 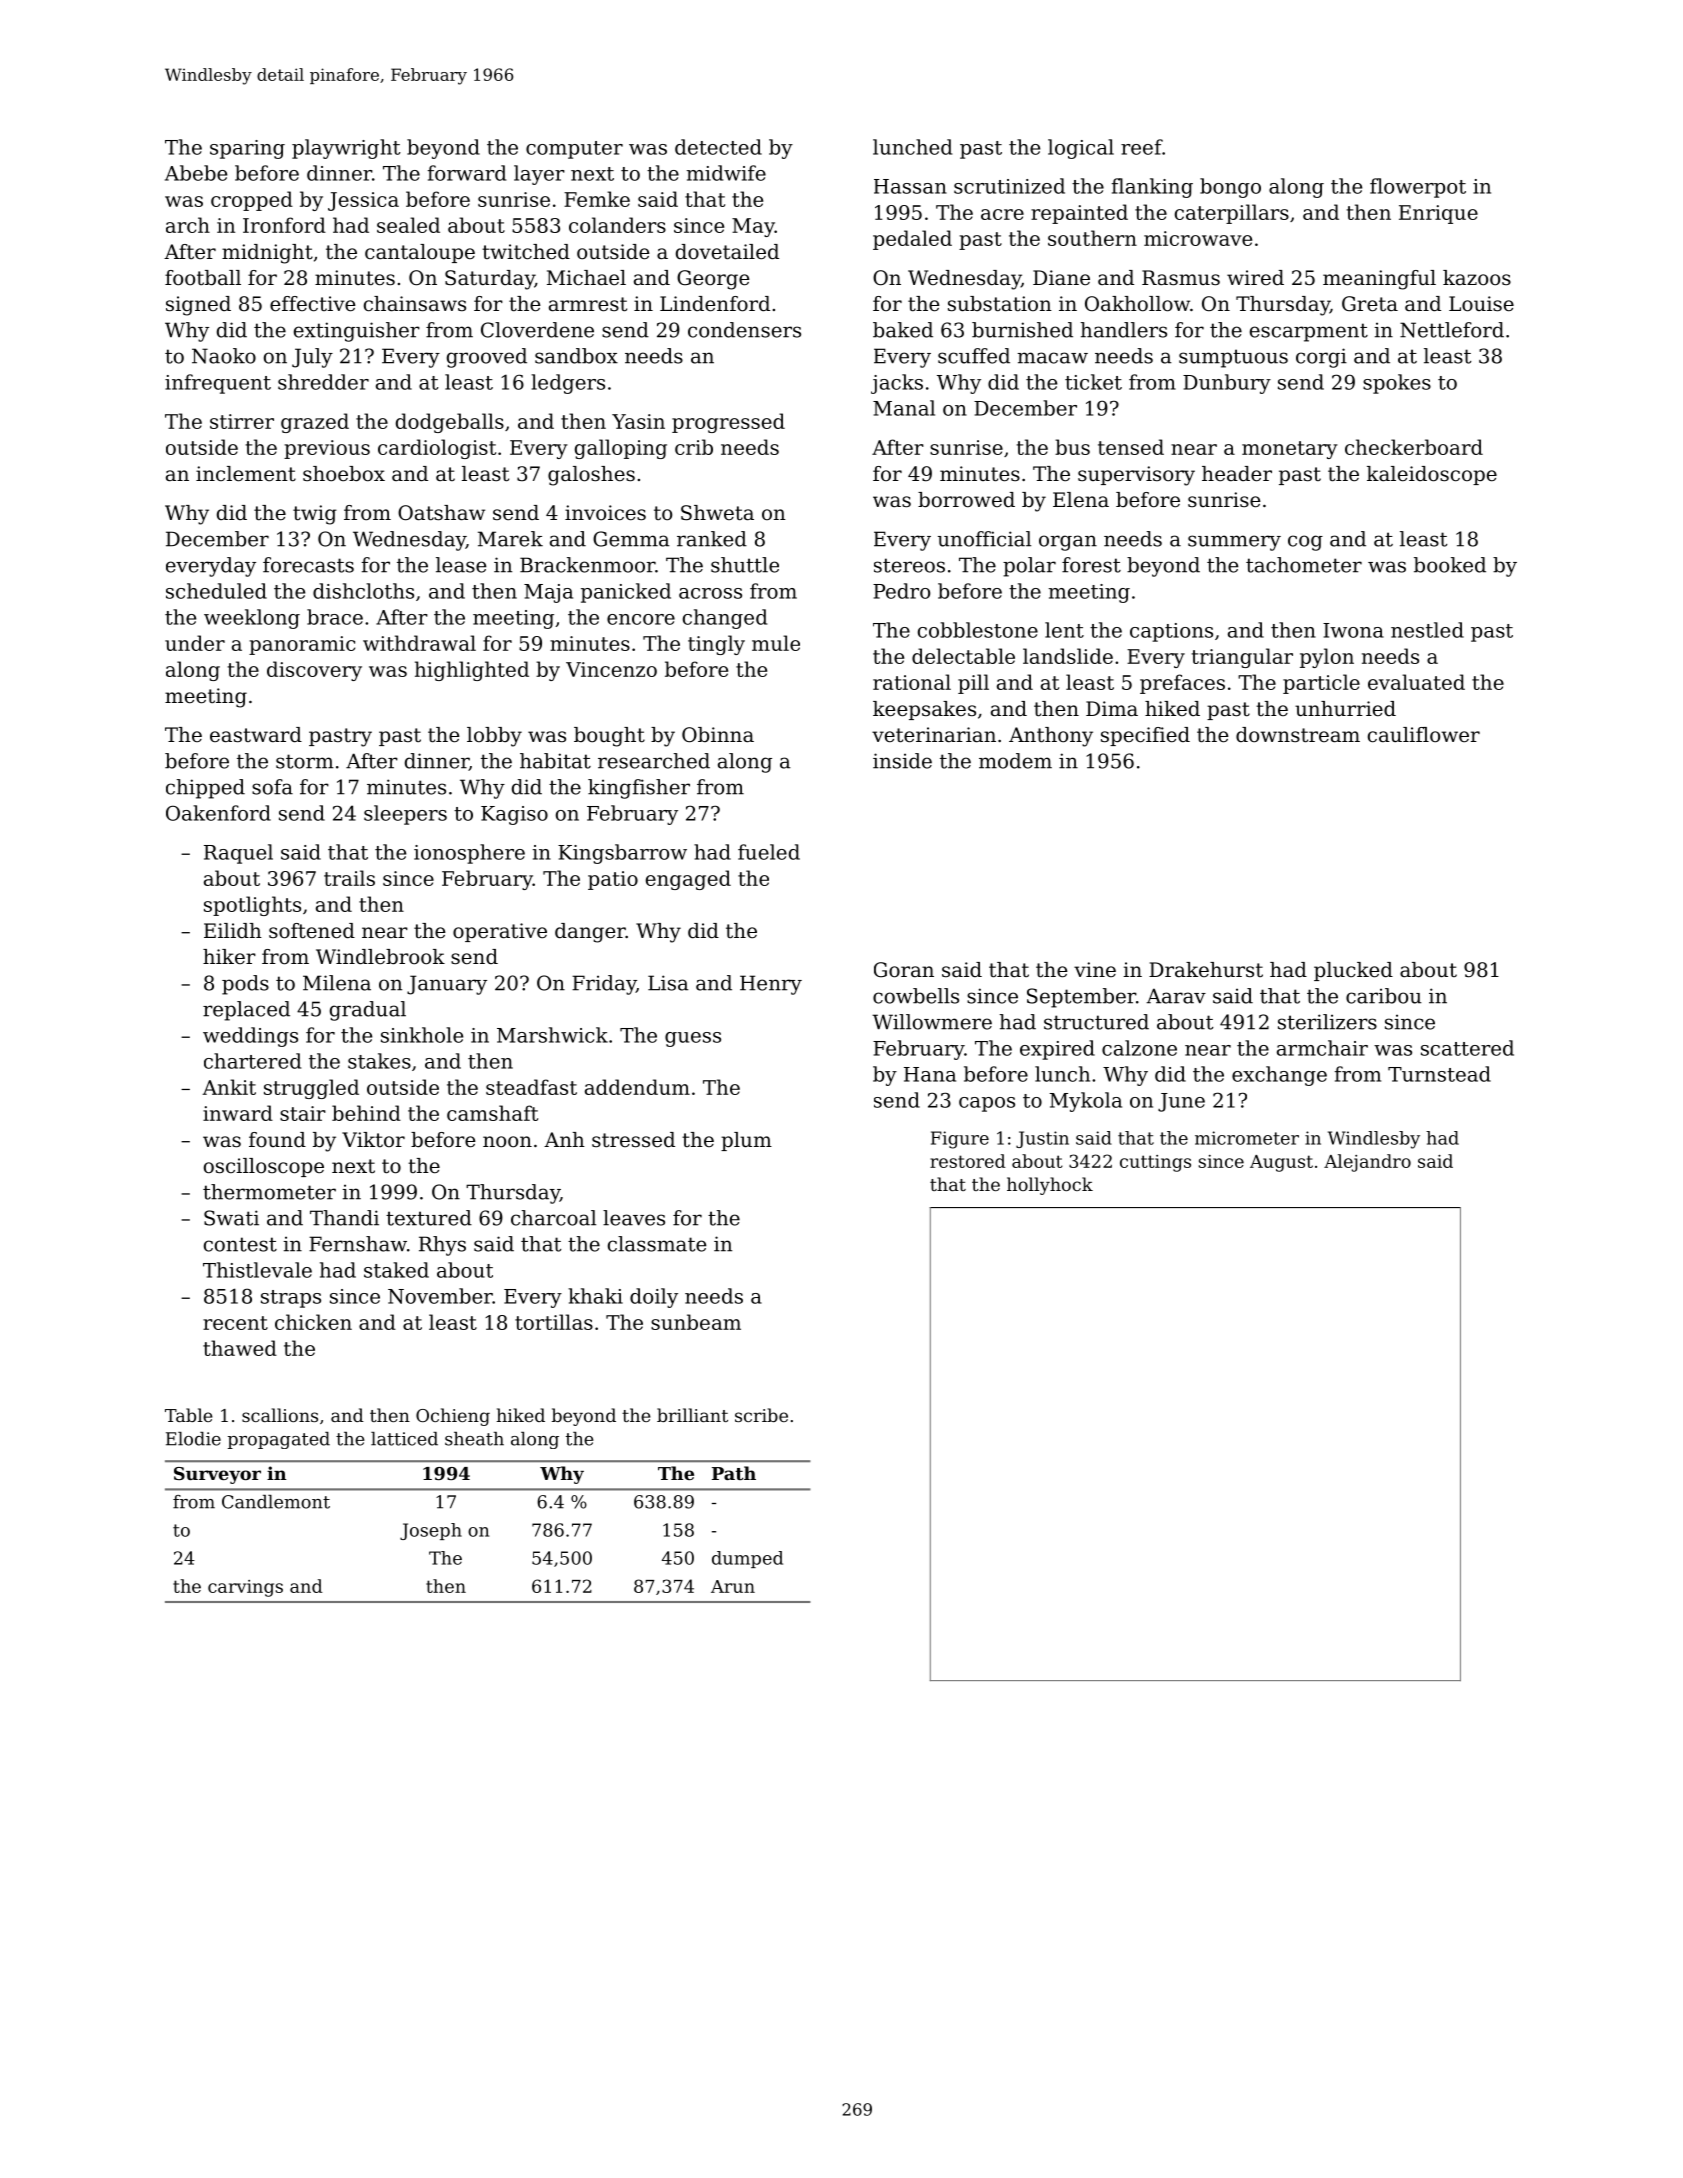 What do you see at coordinates (909, 565) in the document?
I see `stereos` at bounding box center [909, 565].
